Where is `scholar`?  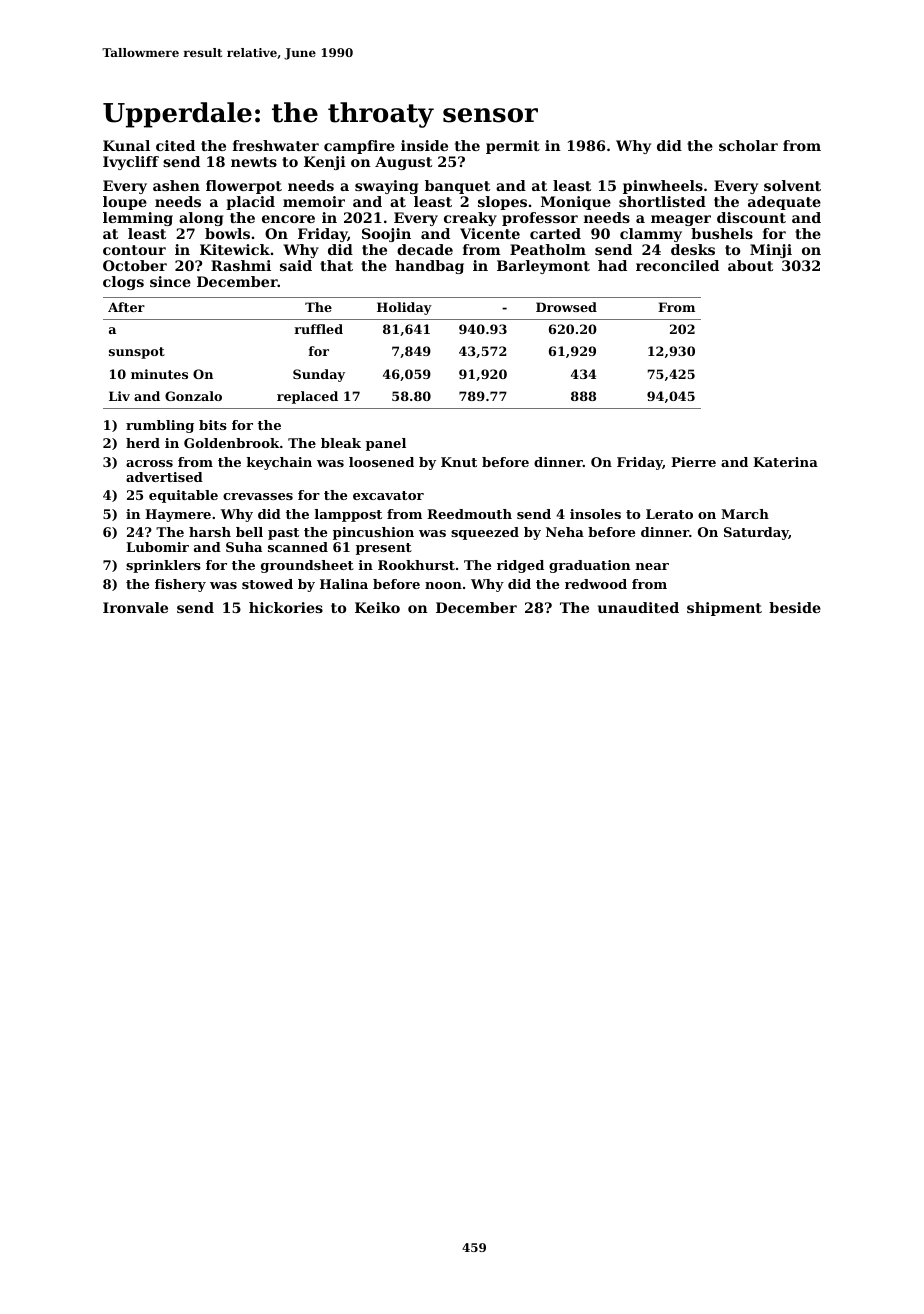
scholar is located at coordinates (748, 145).
